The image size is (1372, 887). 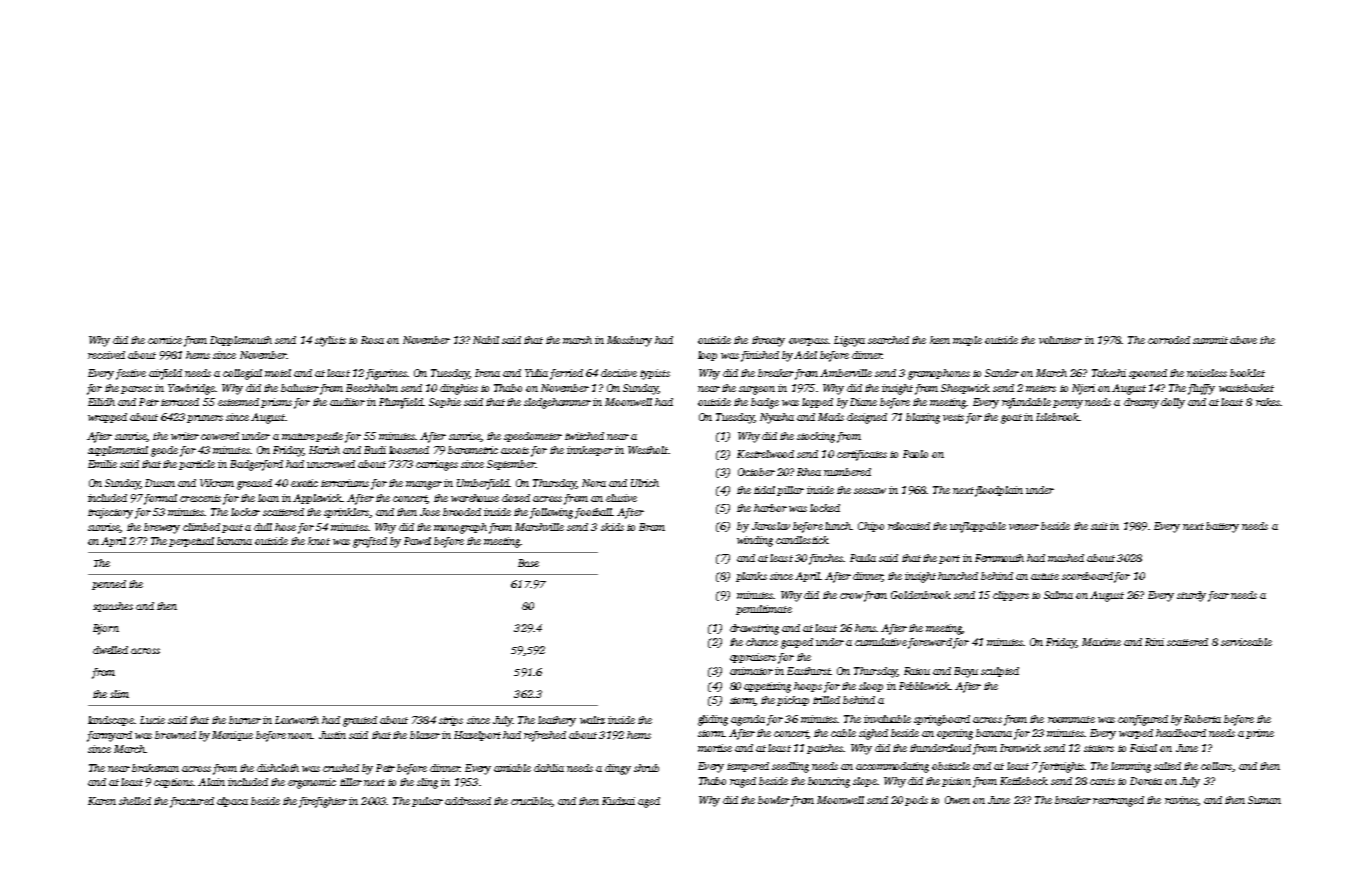 What do you see at coordinates (999, 491) in the page?
I see `floodplain` at bounding box center [999, 491].
